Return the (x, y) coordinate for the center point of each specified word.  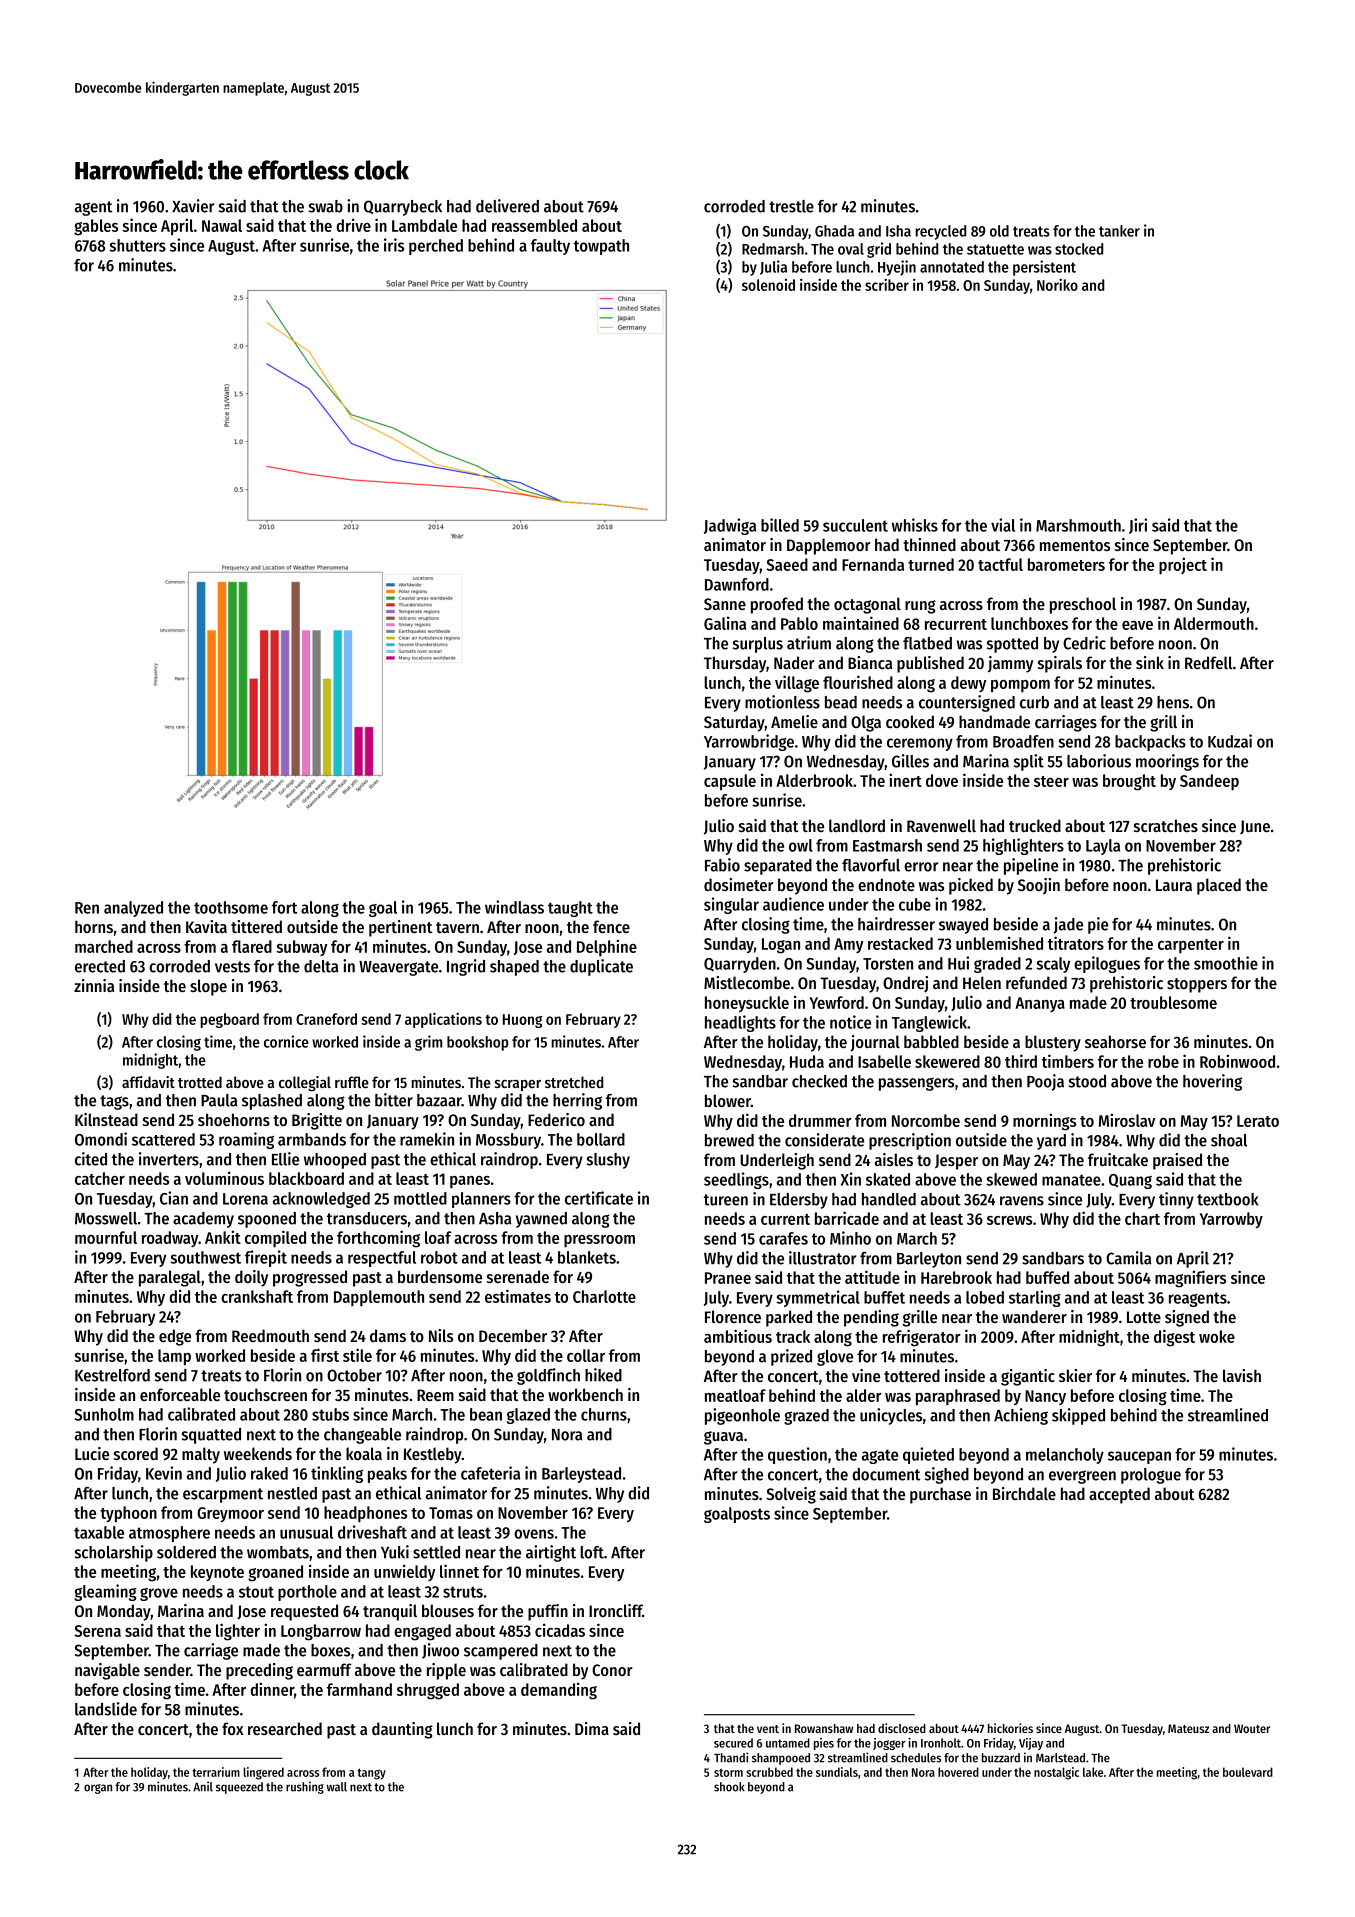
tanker (1119, 231)
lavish (1242, 1375)
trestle (791, 206)
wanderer (1034, 1316)
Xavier (193, 206)
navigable (107, 1671)
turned (931, 564)
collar (586, 1355)
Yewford (836, 1002)
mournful (106, 1237)
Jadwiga (730, 526)
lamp (174, 1357)
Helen (982, 982)
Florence (733, 1316)
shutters (137, 245)
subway (301, 948)
